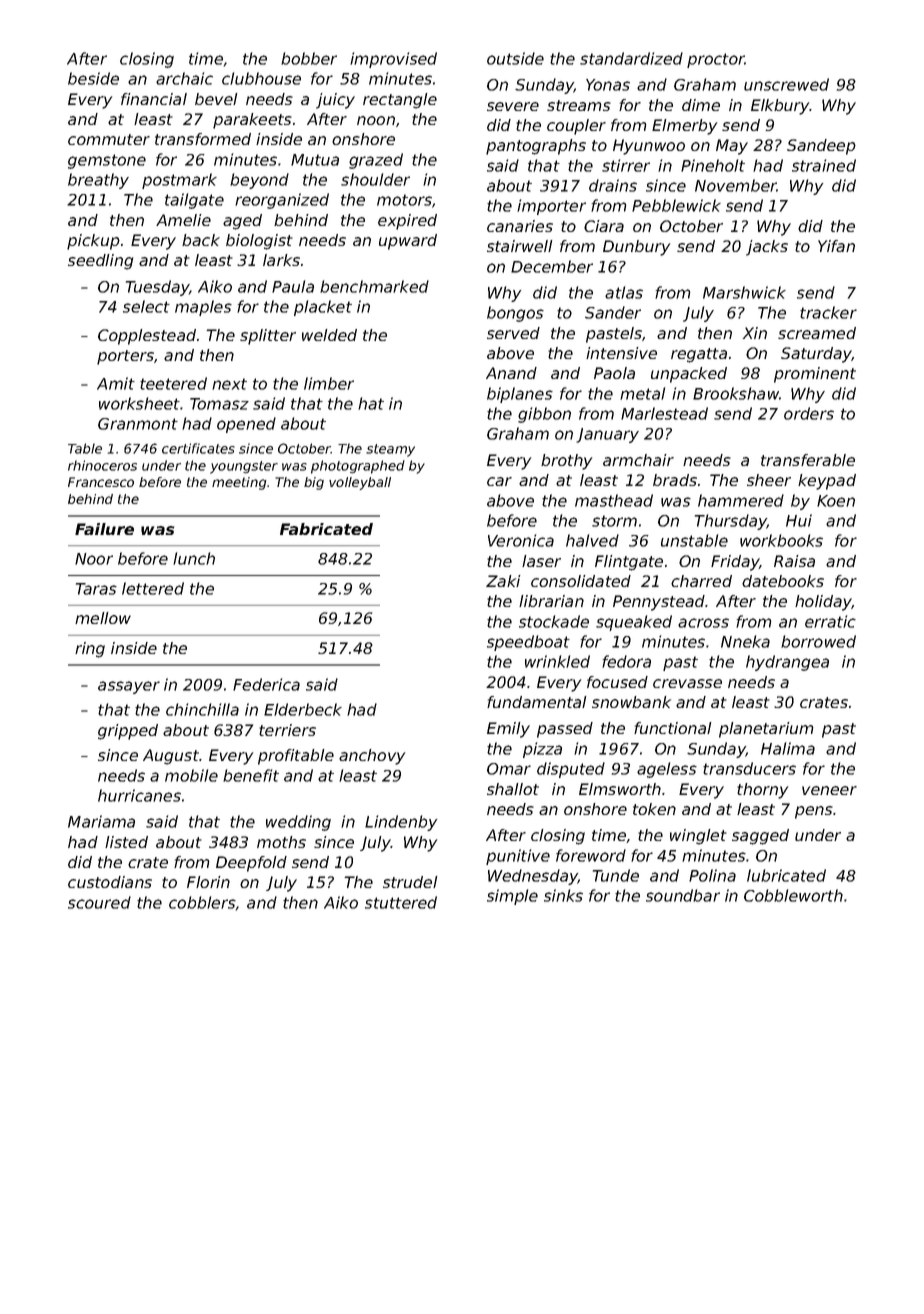  I want to click on beside, so click(93, 78).
